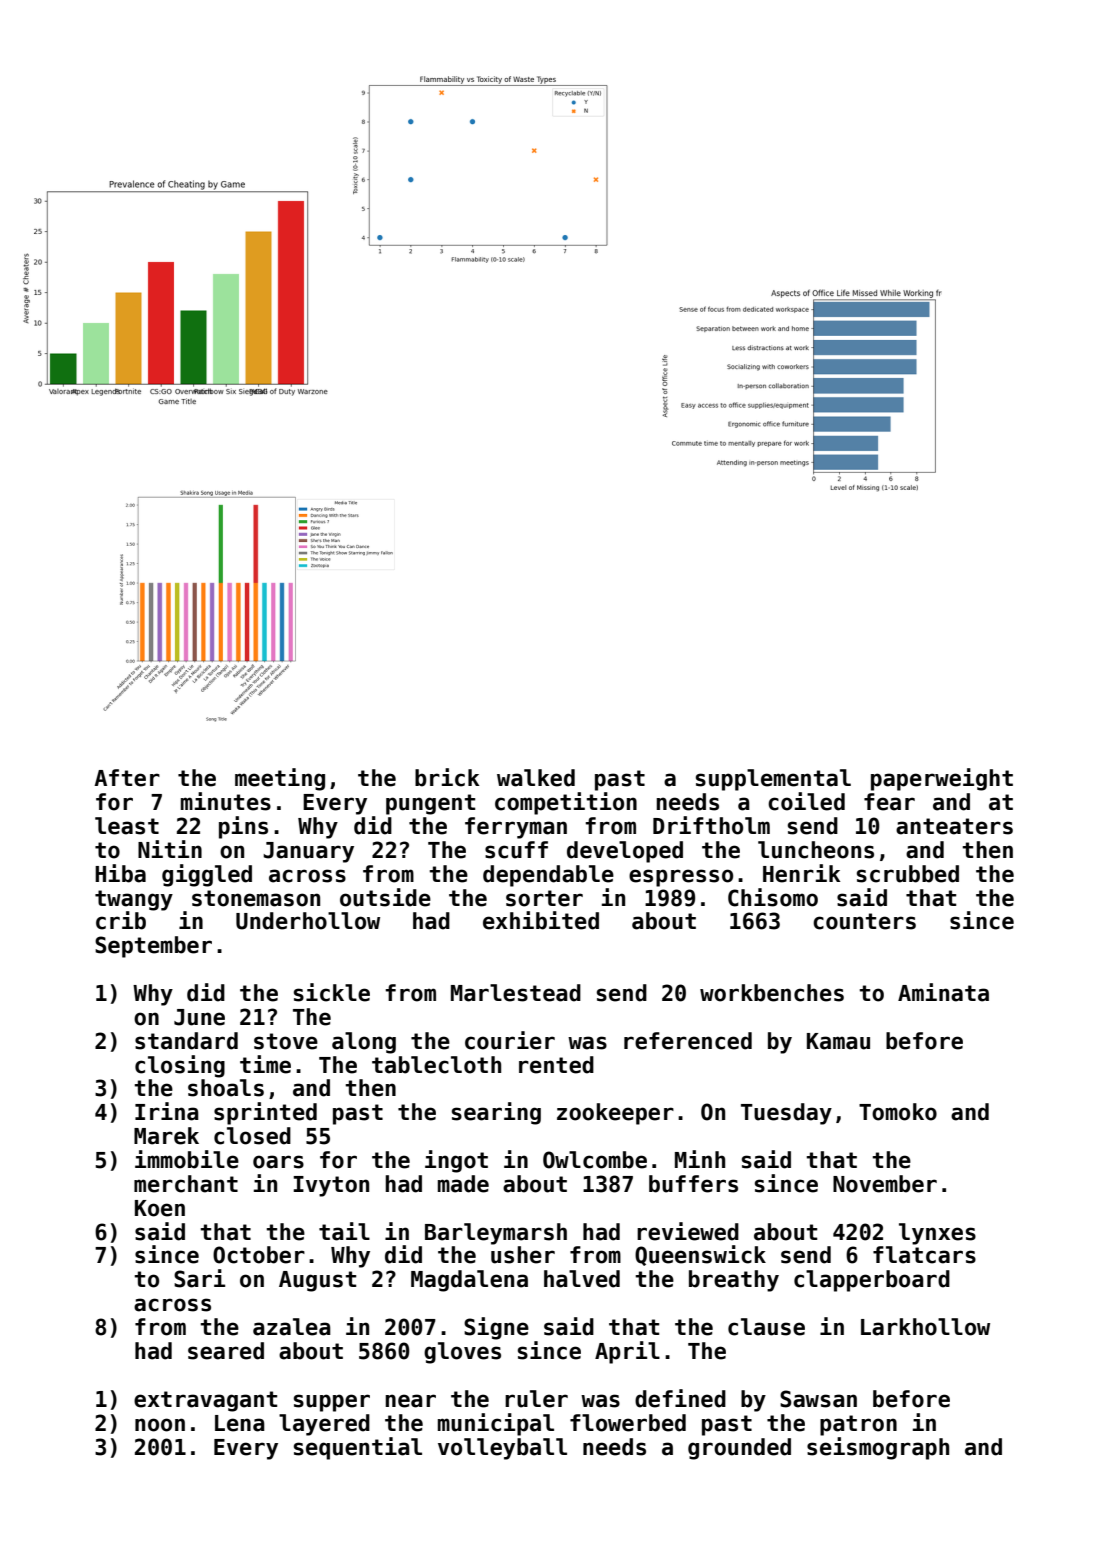 This image has height=1568, width=1109. I want to click on oars, so click(278, 1162).
